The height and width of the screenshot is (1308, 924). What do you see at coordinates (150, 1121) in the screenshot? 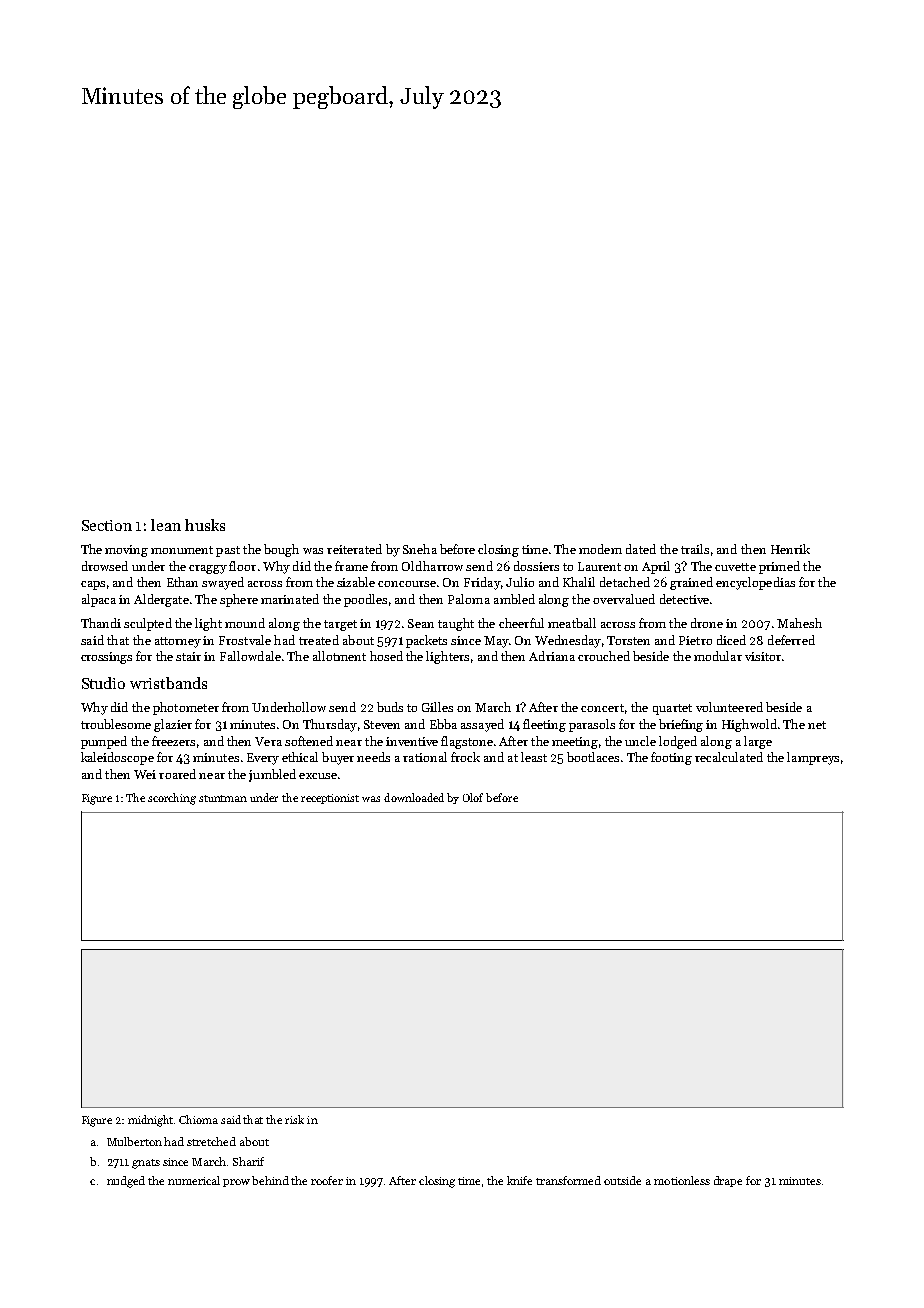
I see `midnight` at bounding box center [150, 1121].
